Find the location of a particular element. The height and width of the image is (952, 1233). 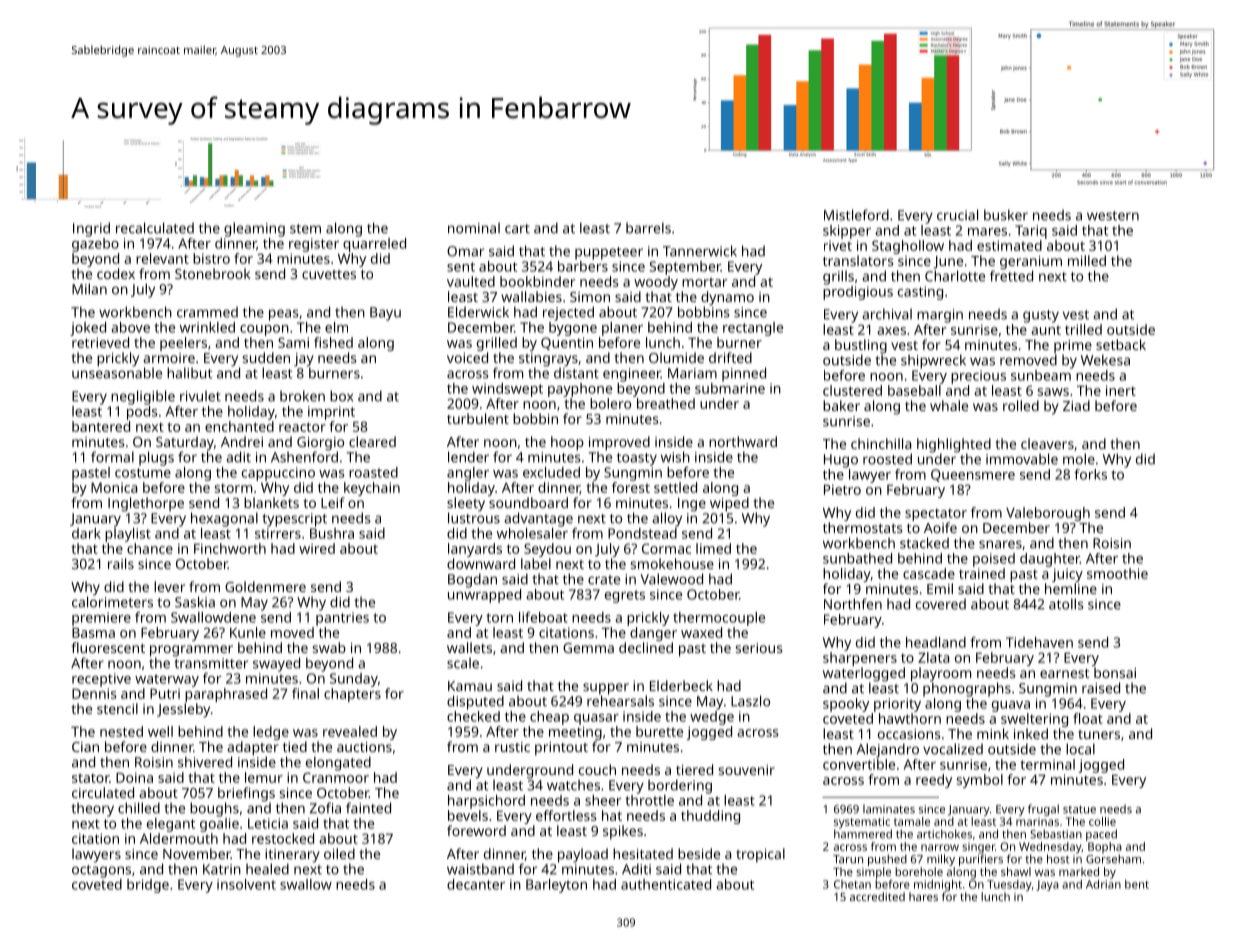

Gemma is located at coordinates (588, 648).
